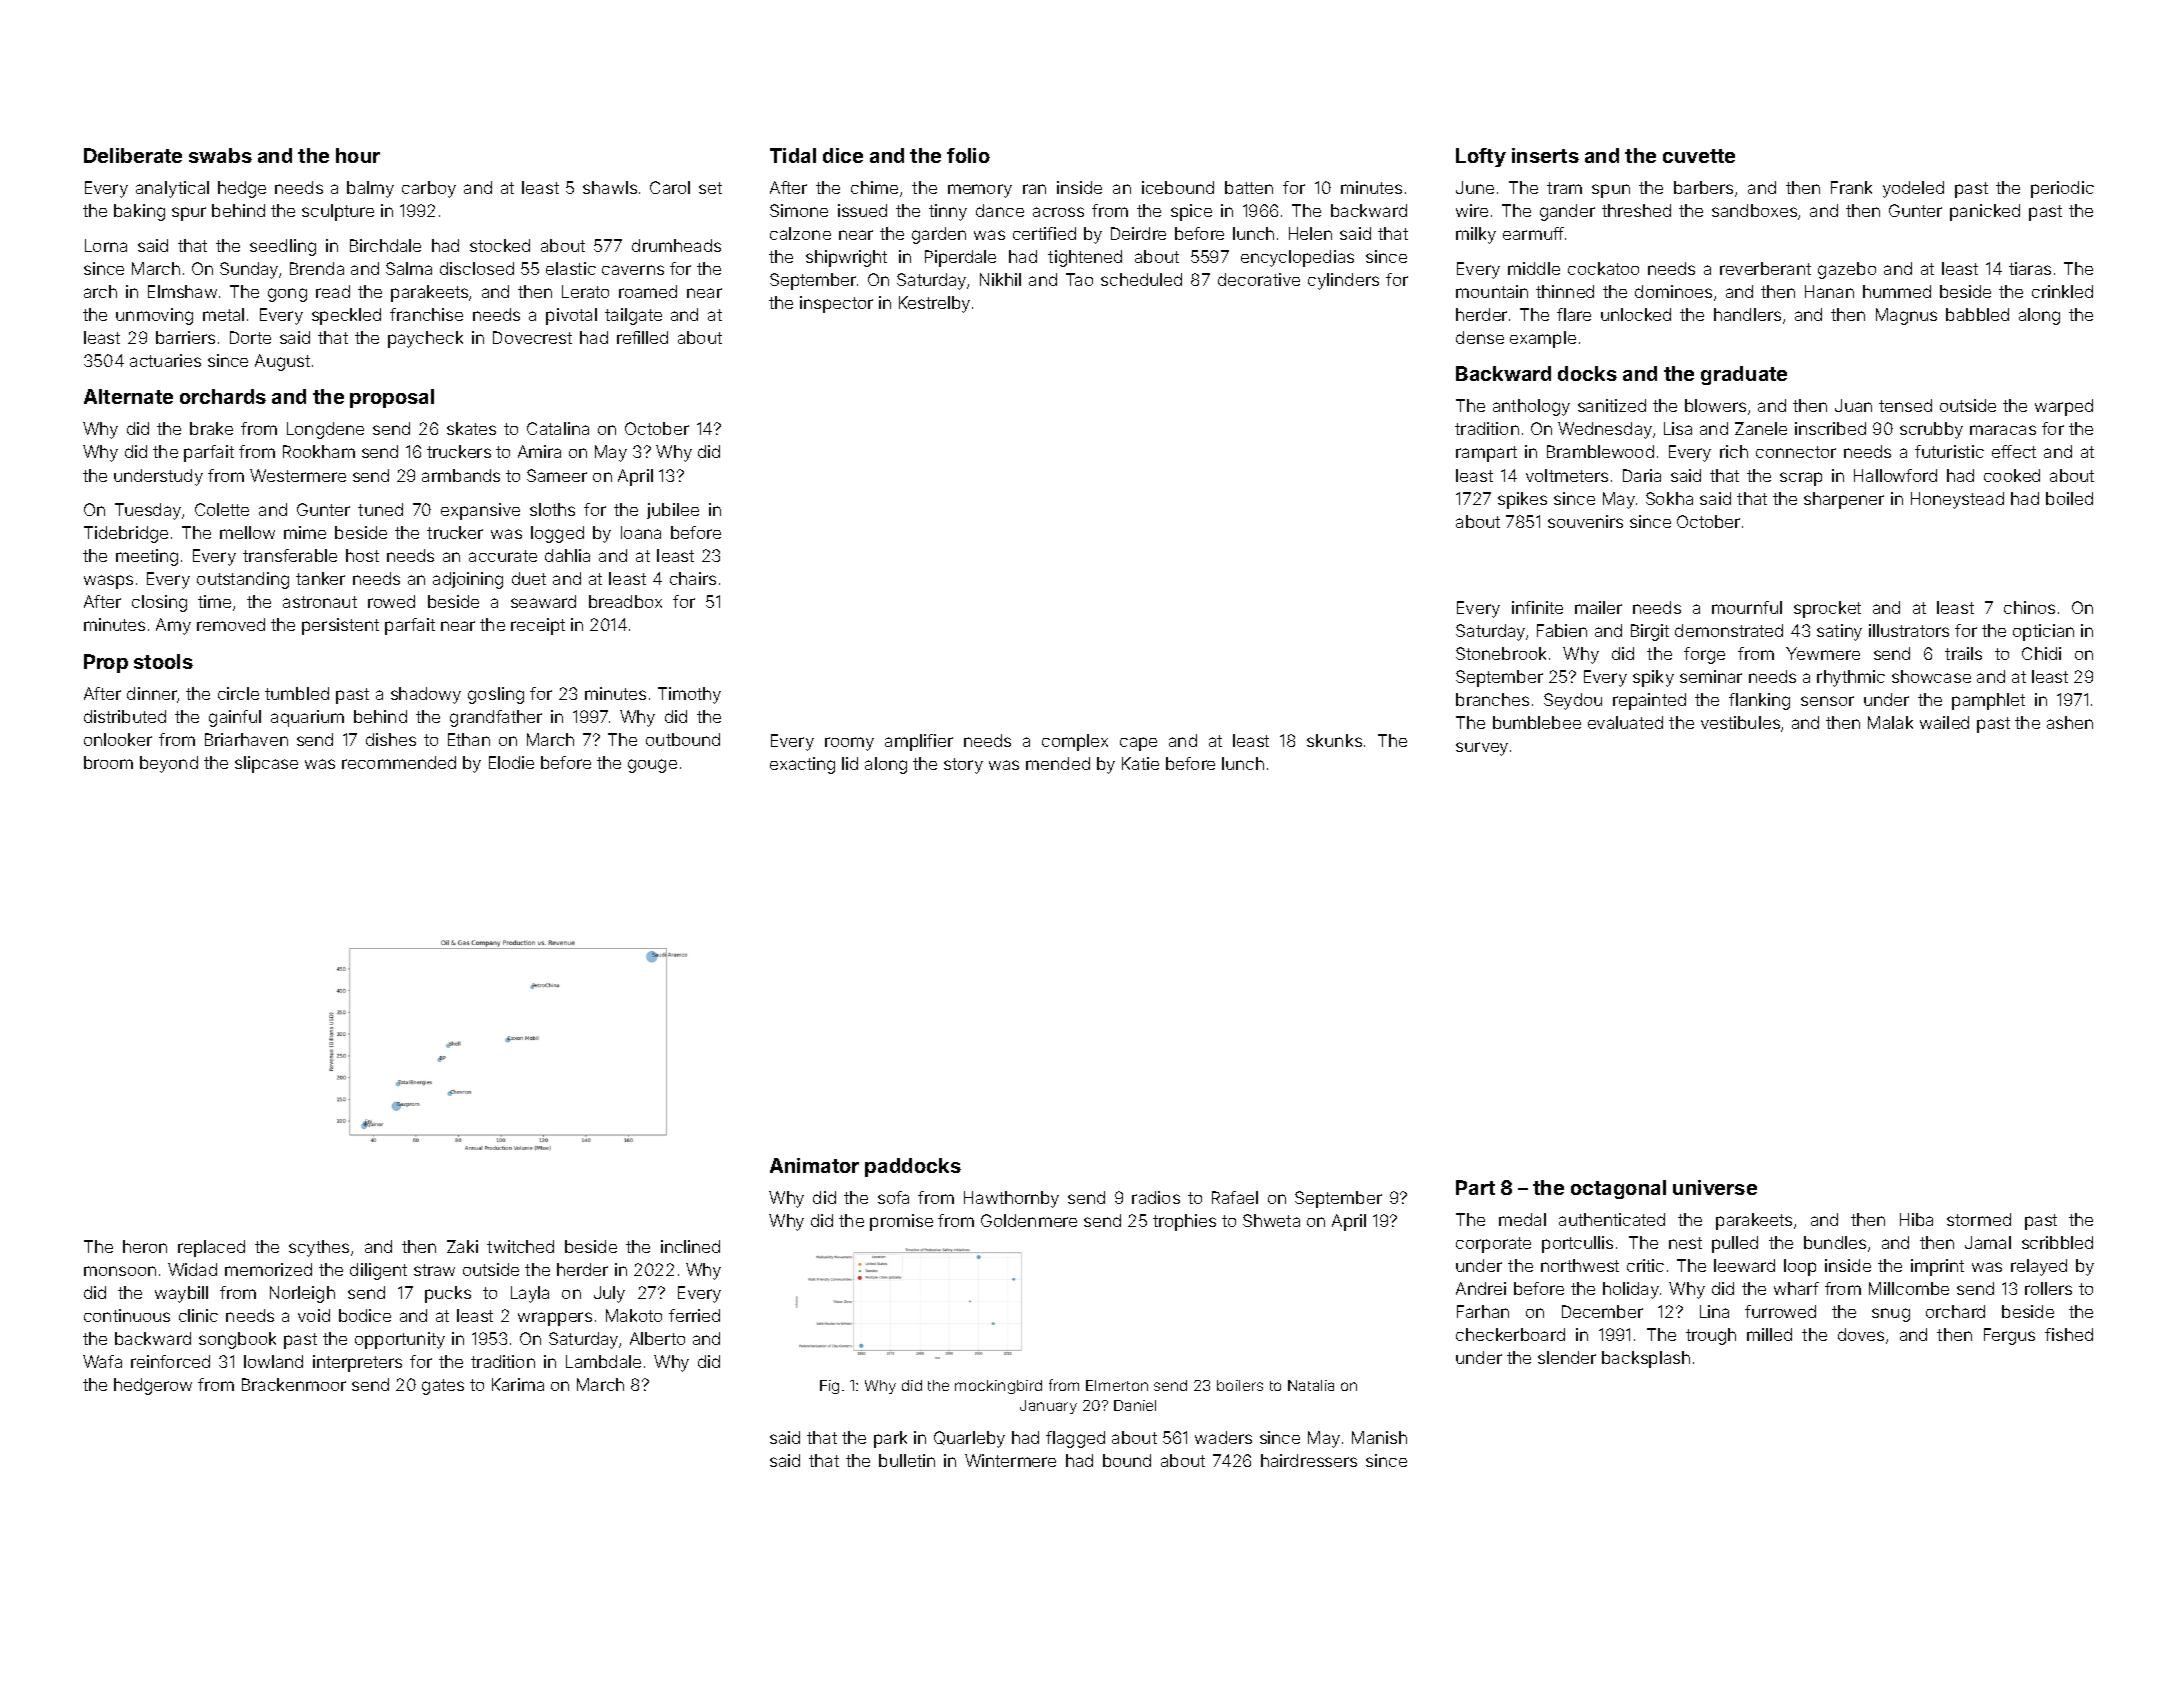  I want to click on heron, so click(145, 1246).
